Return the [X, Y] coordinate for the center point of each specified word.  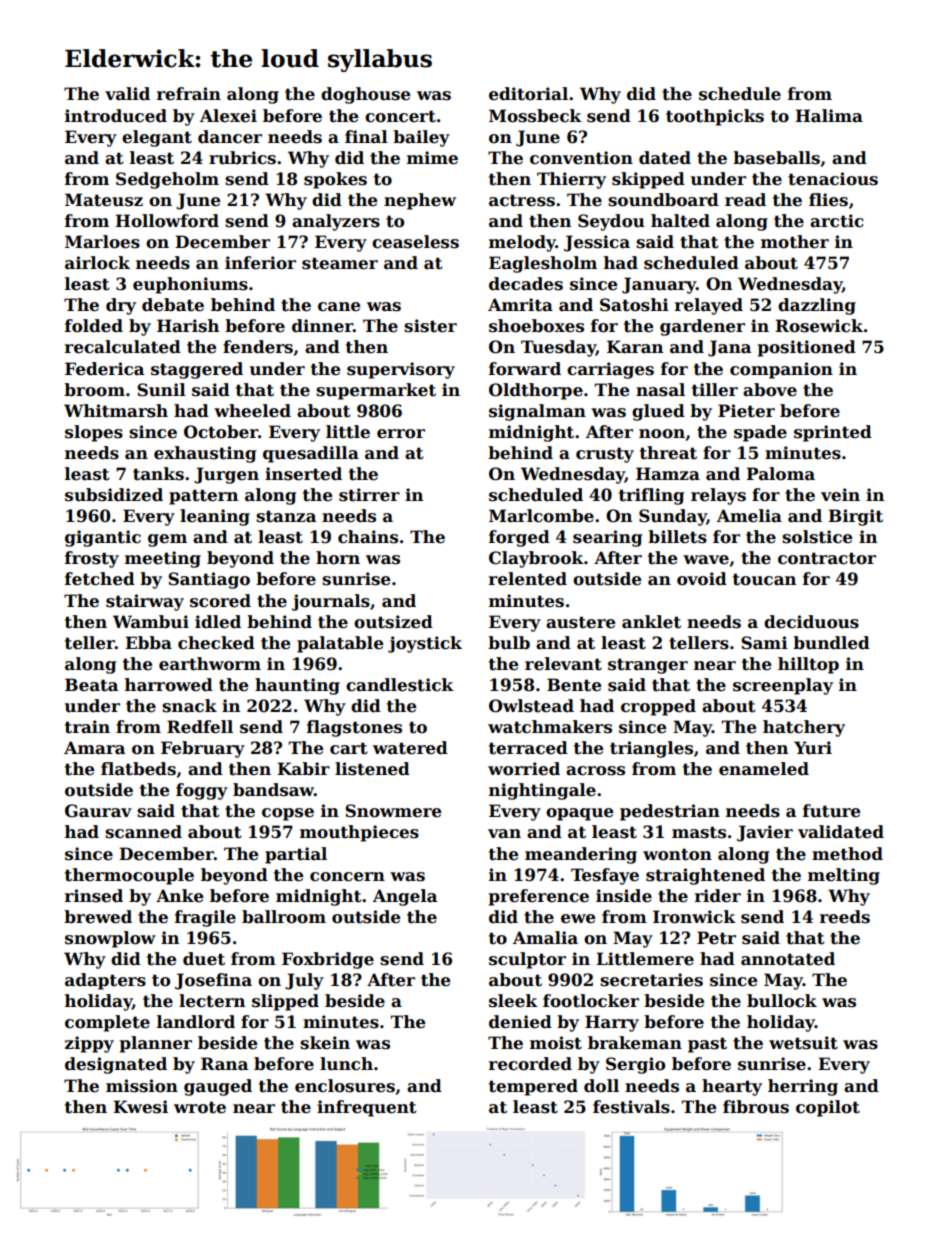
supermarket [376, 391]
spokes [335, 180]
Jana [729, 348]
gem [167, 540]
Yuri [813, 748]
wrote [200, 1107]
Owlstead [531, 706]
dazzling [817, 306]
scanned [143, 832]
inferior [260, 263]
